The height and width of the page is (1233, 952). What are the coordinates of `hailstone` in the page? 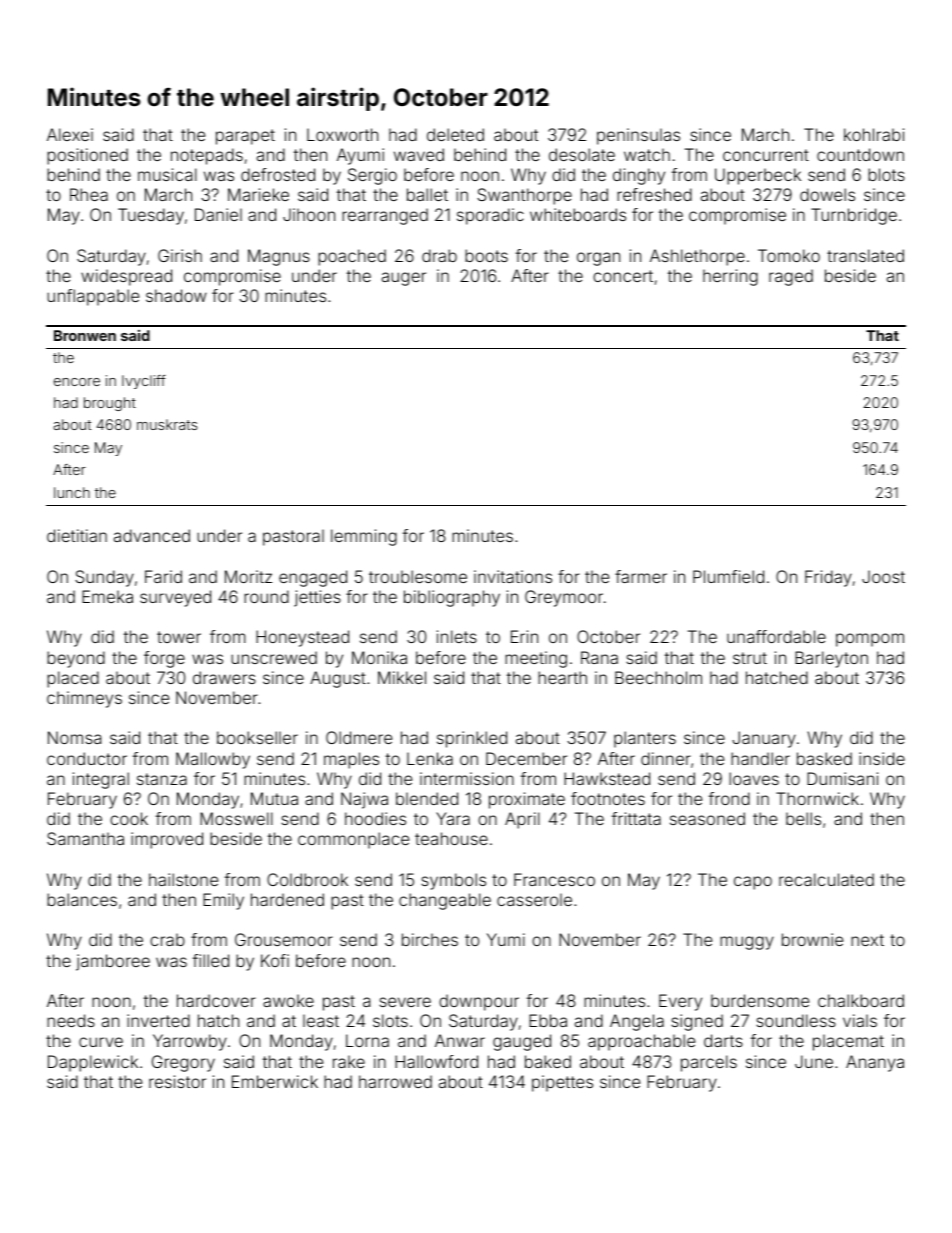 It's located at (183, 879).
